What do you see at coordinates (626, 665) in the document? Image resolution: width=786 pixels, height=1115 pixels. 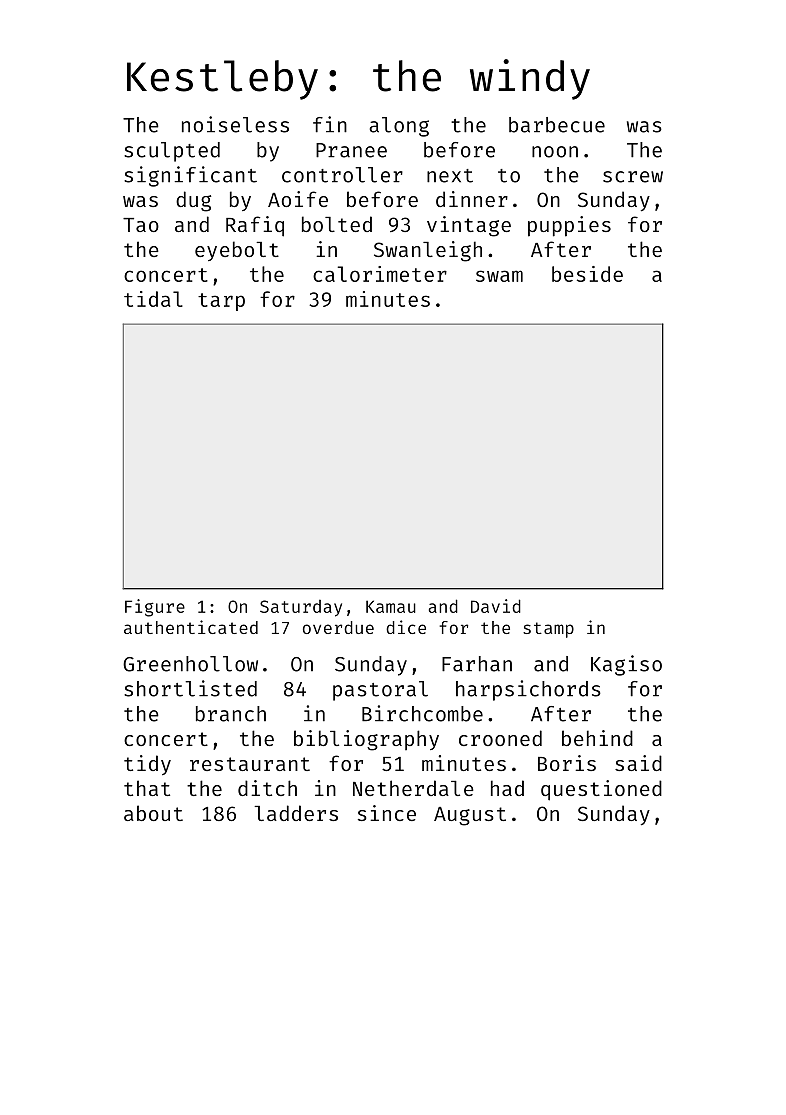 I see `Kagiso` at bounding box center [626, 665].
